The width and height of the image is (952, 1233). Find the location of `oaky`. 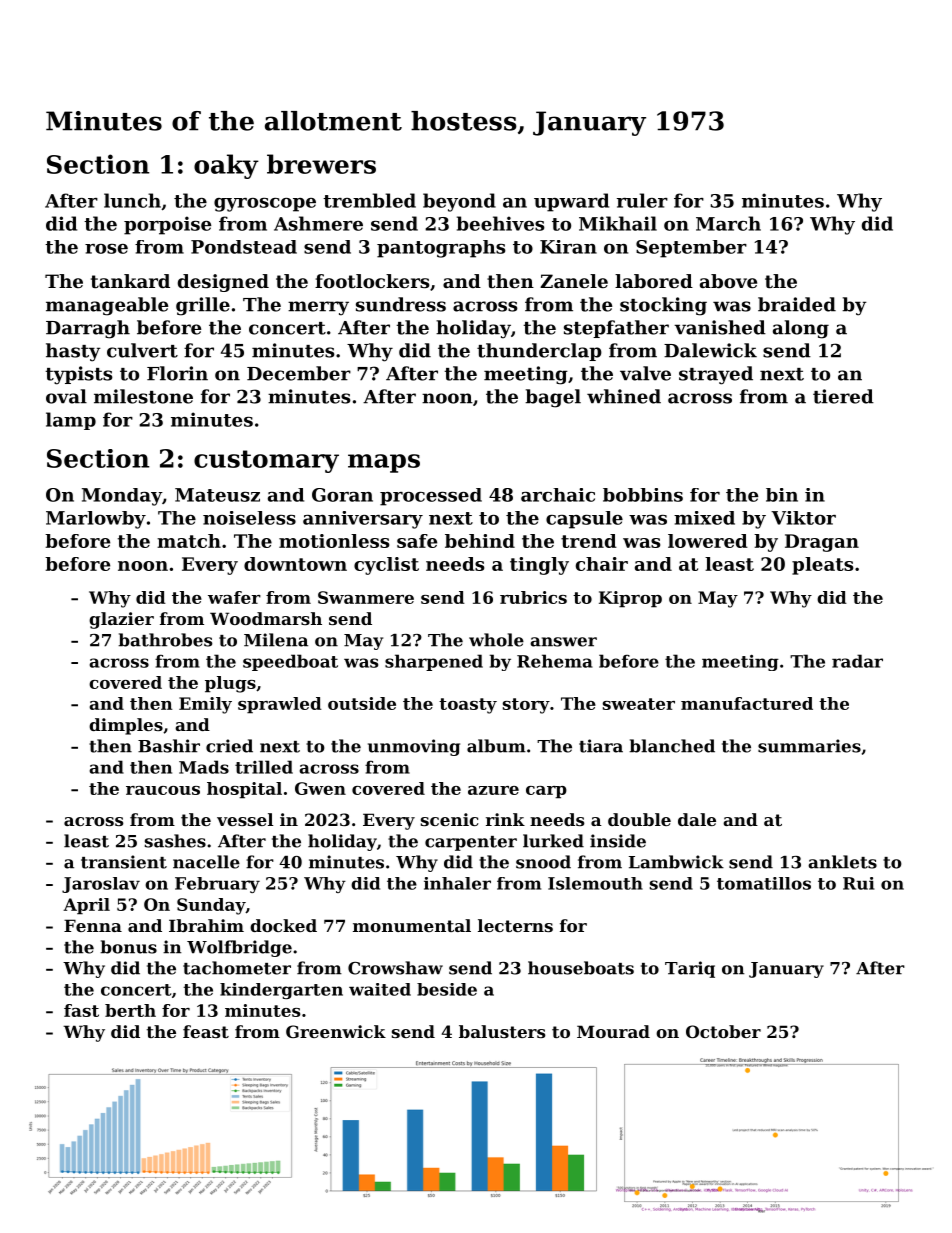

oaky is located at coordinates (226, 166).
